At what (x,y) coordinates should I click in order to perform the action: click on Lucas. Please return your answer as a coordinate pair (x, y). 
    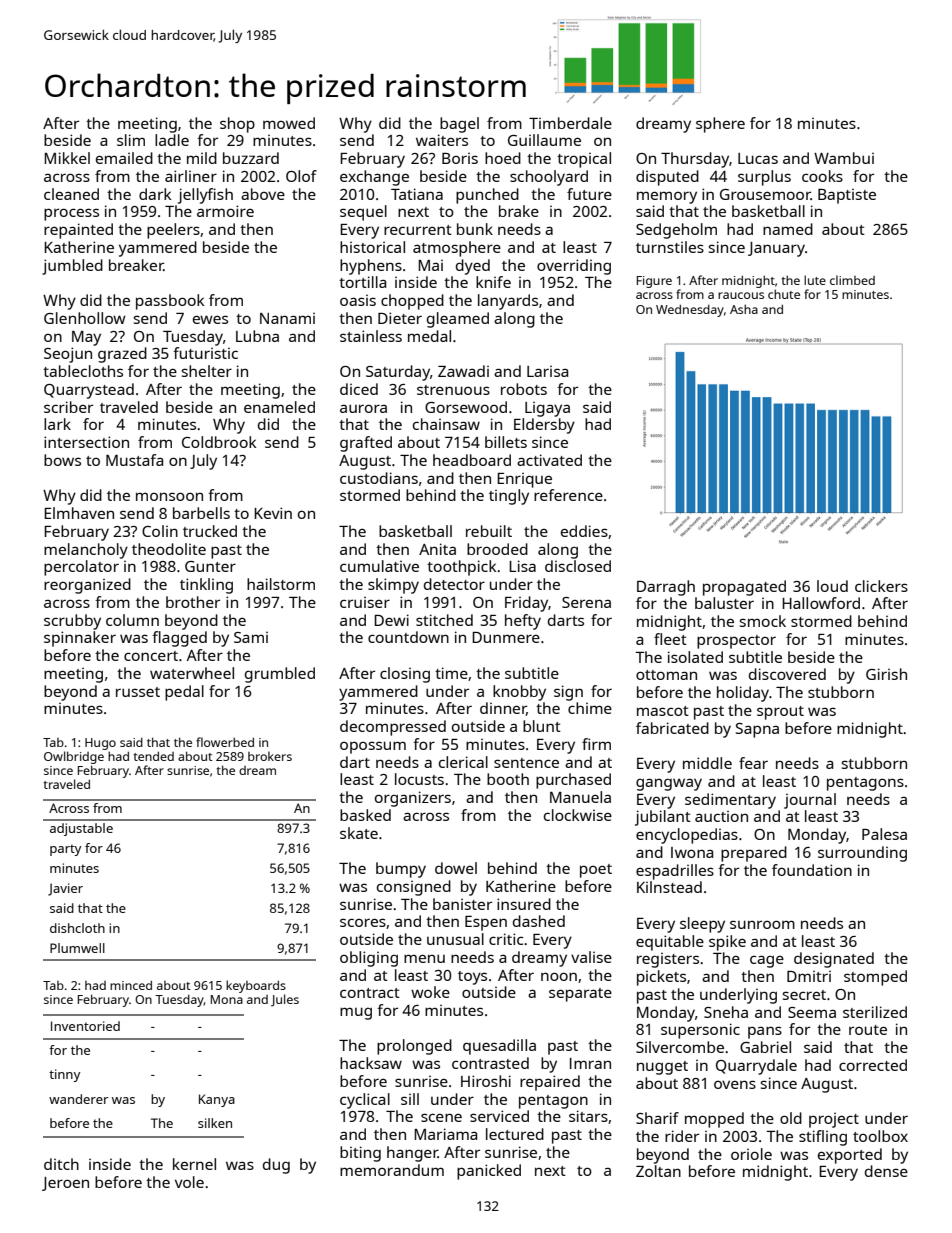
    Looking at the image, I should click on (758, 158).
